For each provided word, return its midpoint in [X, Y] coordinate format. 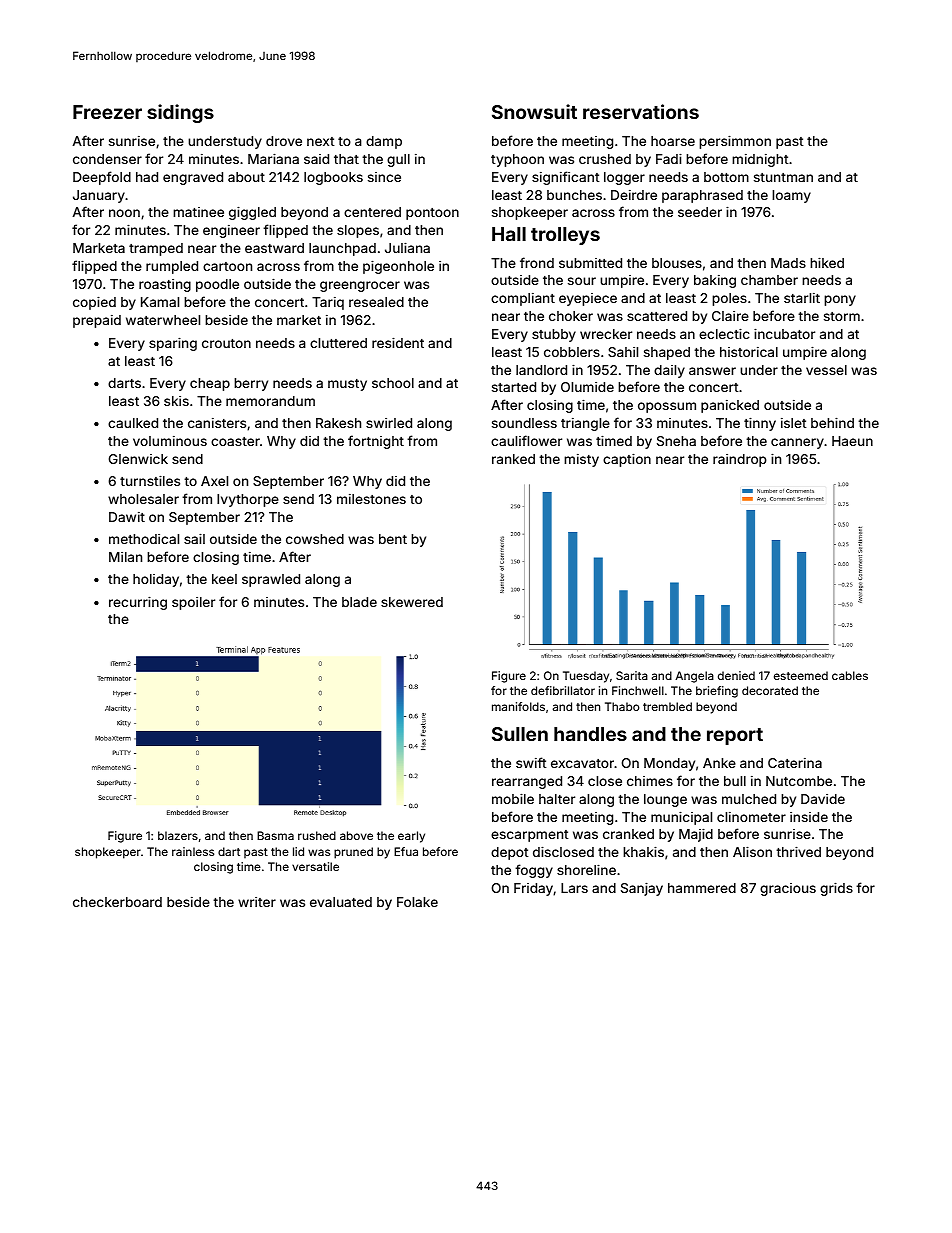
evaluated [341, 902]
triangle [585, 424]
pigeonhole [398, 267]
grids [836, 889]
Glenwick [138, 459]
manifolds [518, 706]
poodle [217, 285]
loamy [791, 196]
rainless [193, 851]
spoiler [193, 603]
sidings [180, 113]
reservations [641, 111]
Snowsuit [534, 111]
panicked [730, 406]
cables [850, 675]
